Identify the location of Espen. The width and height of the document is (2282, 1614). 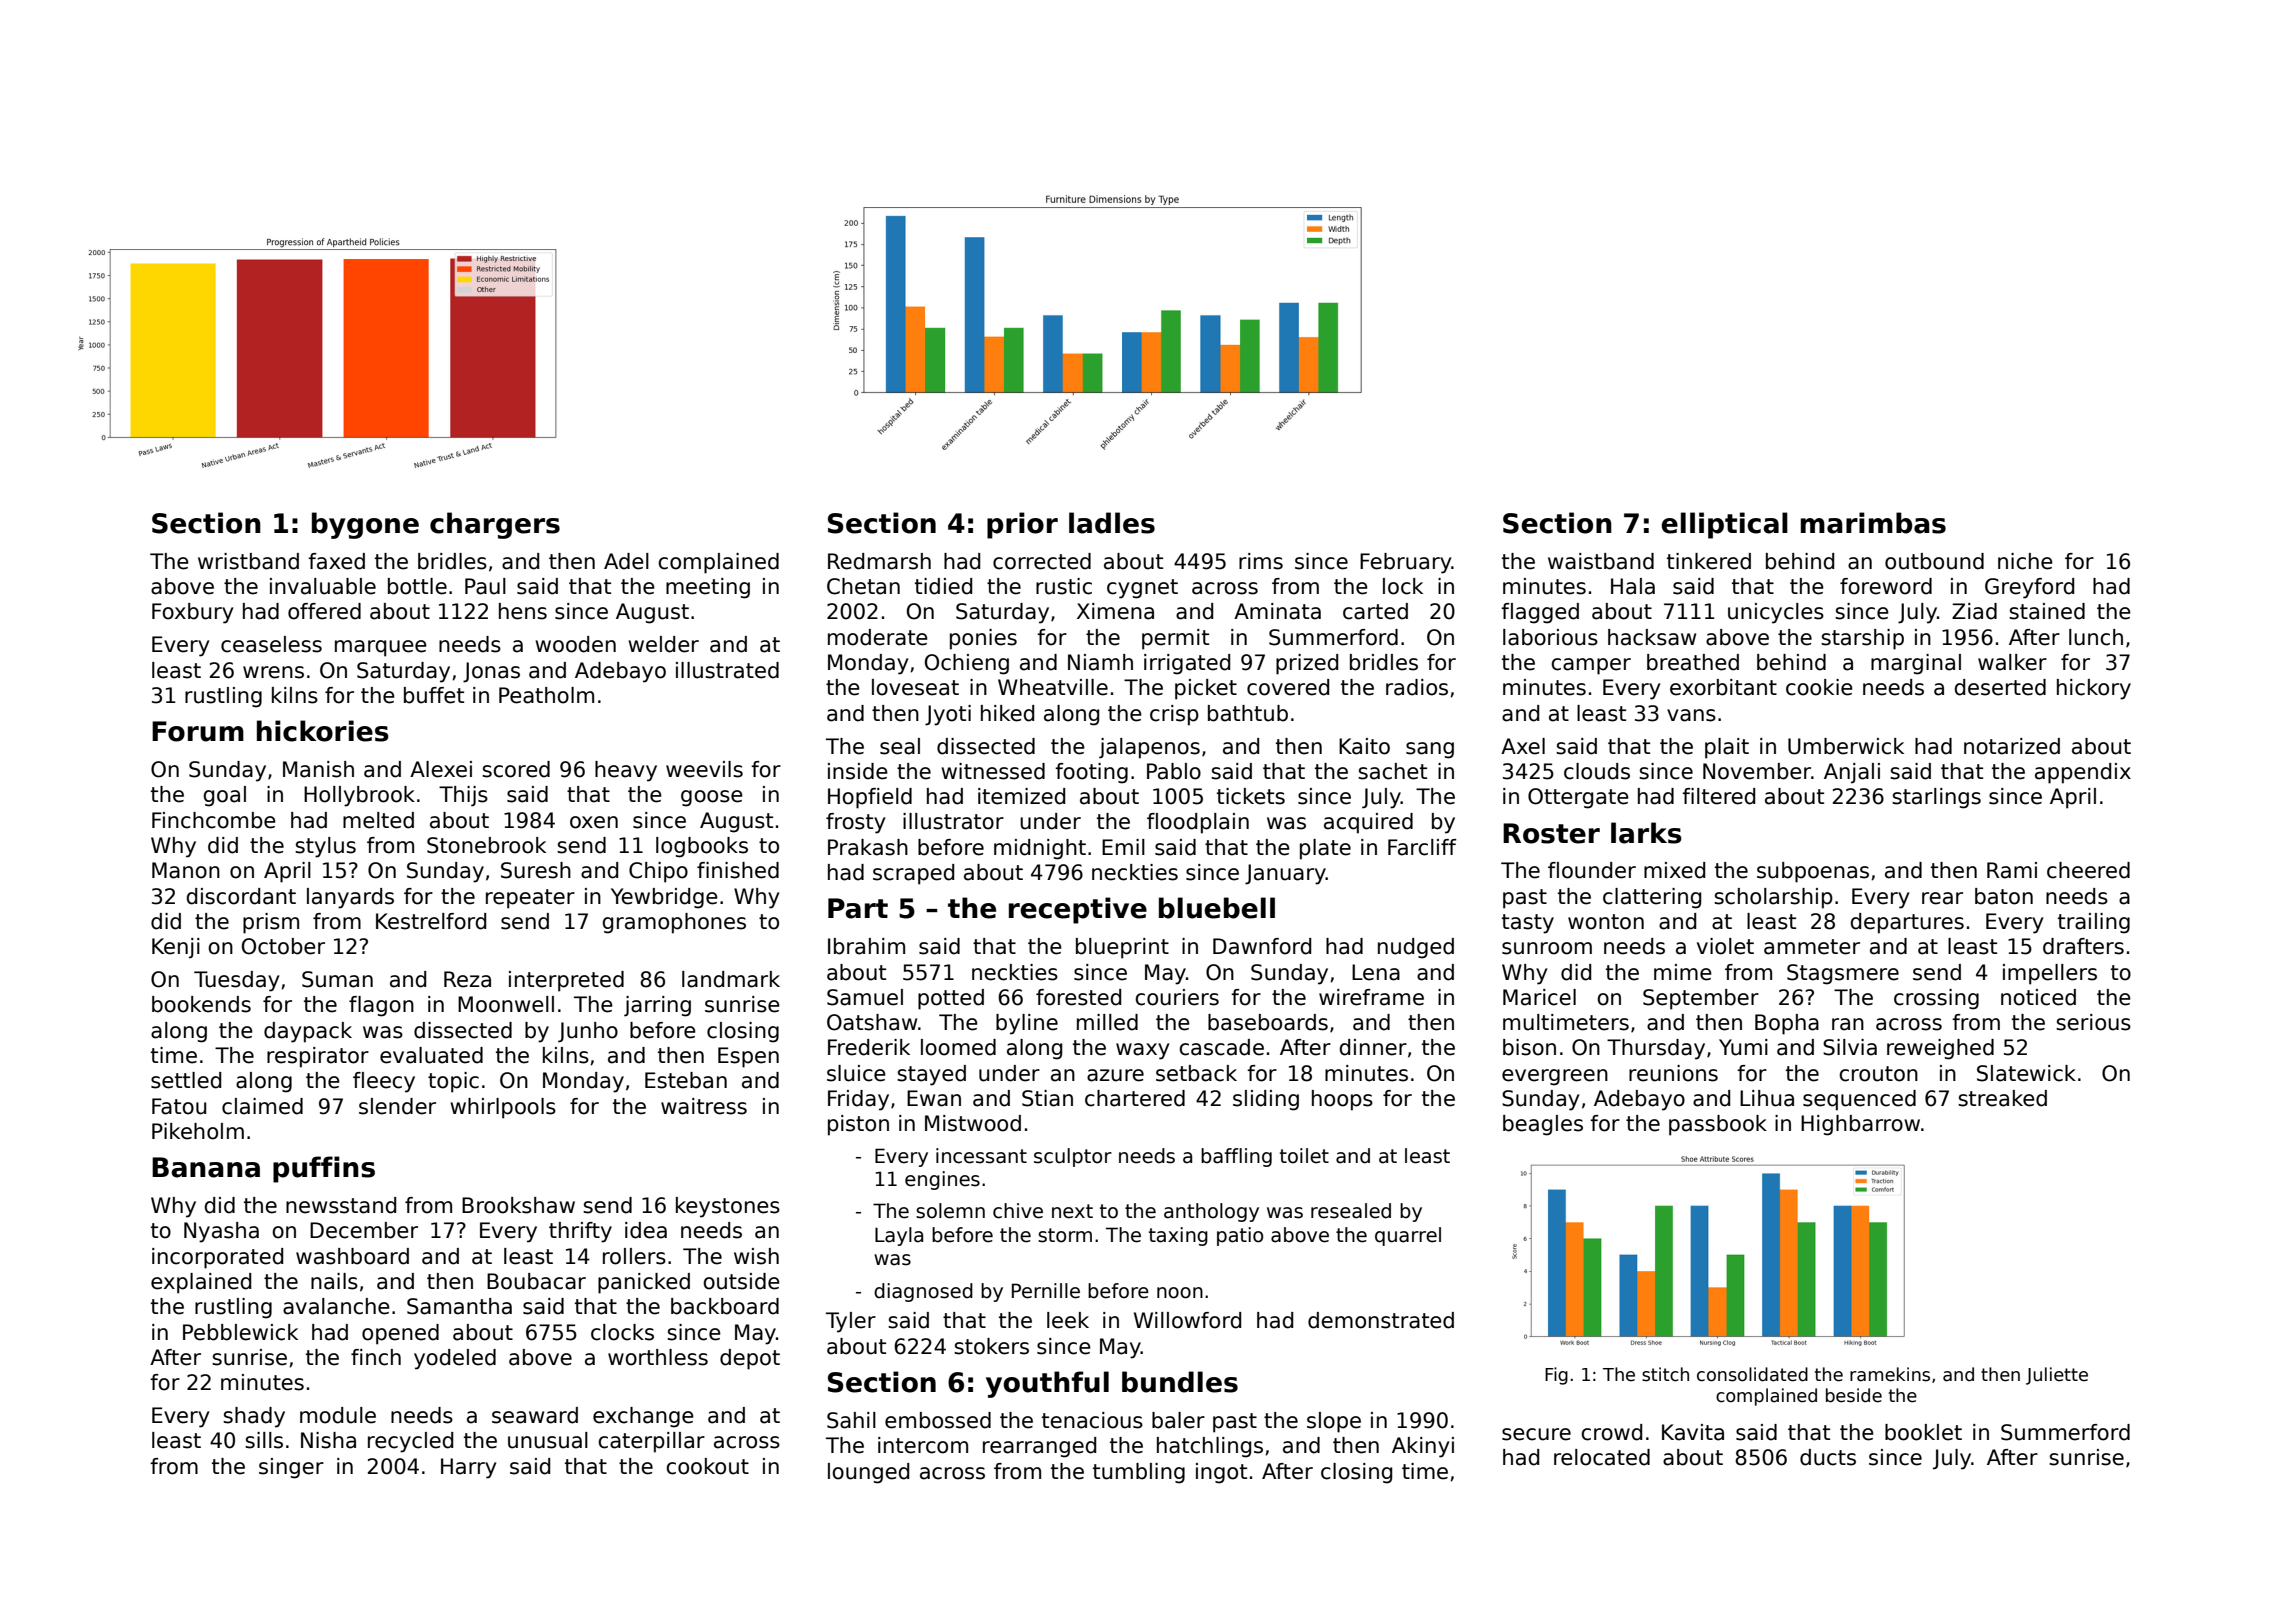
(748, 1057).
